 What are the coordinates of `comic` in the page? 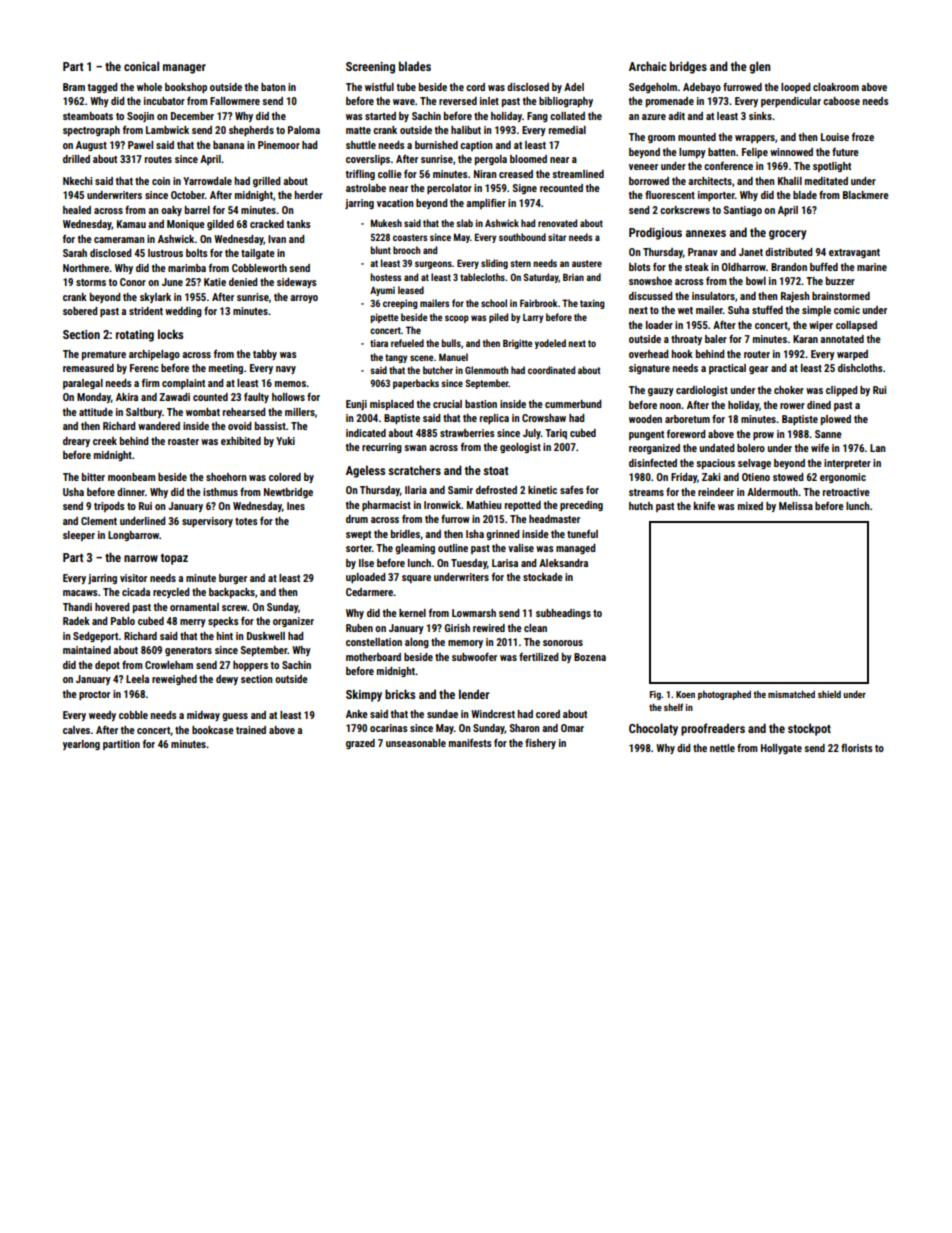 It's located at (847, 310).
